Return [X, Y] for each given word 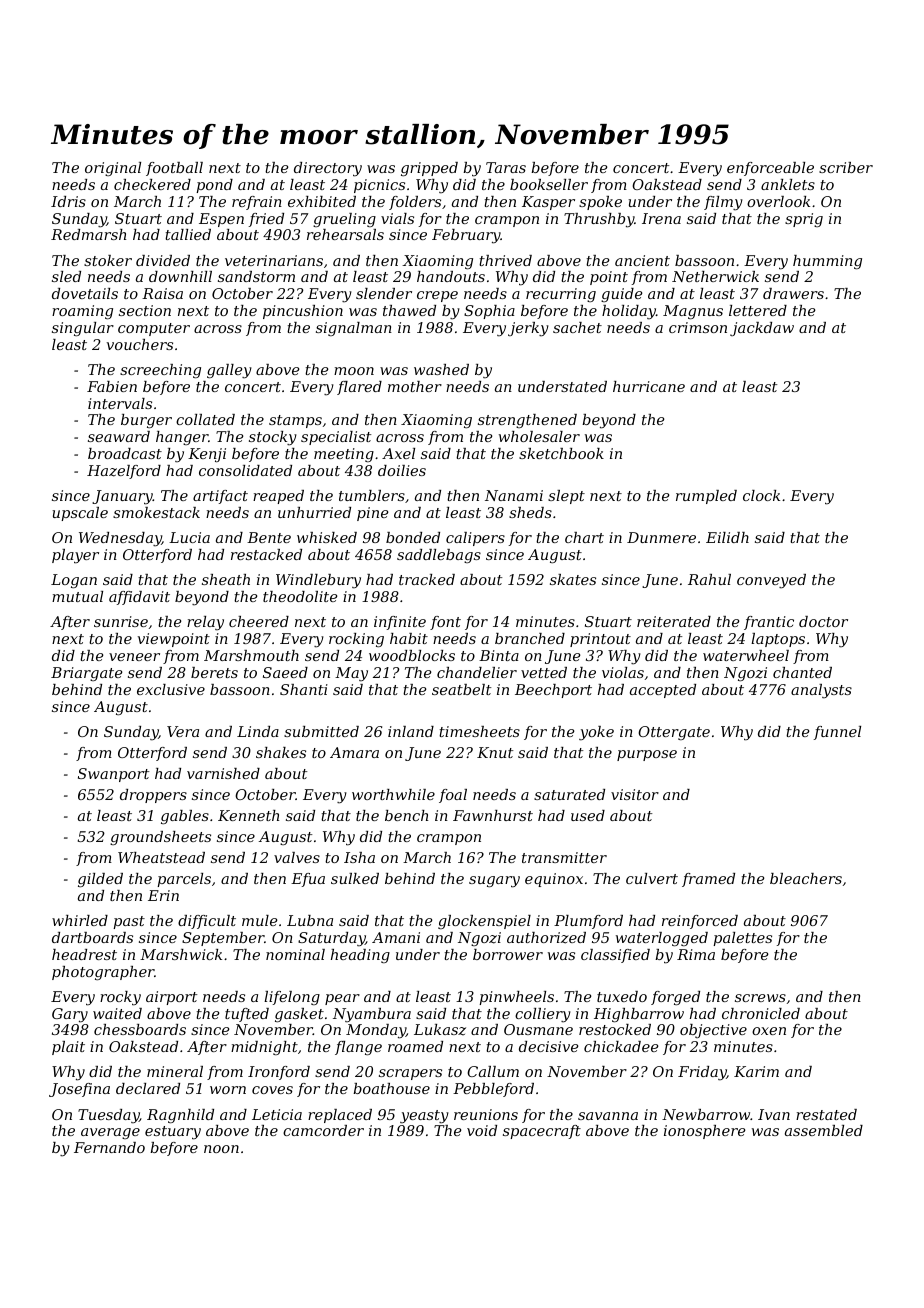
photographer [103, 973]
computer [154, 329]
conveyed [771, 581]
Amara [354, 752]
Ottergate [674, 733]
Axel [398, 453]
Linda [258, 731]
